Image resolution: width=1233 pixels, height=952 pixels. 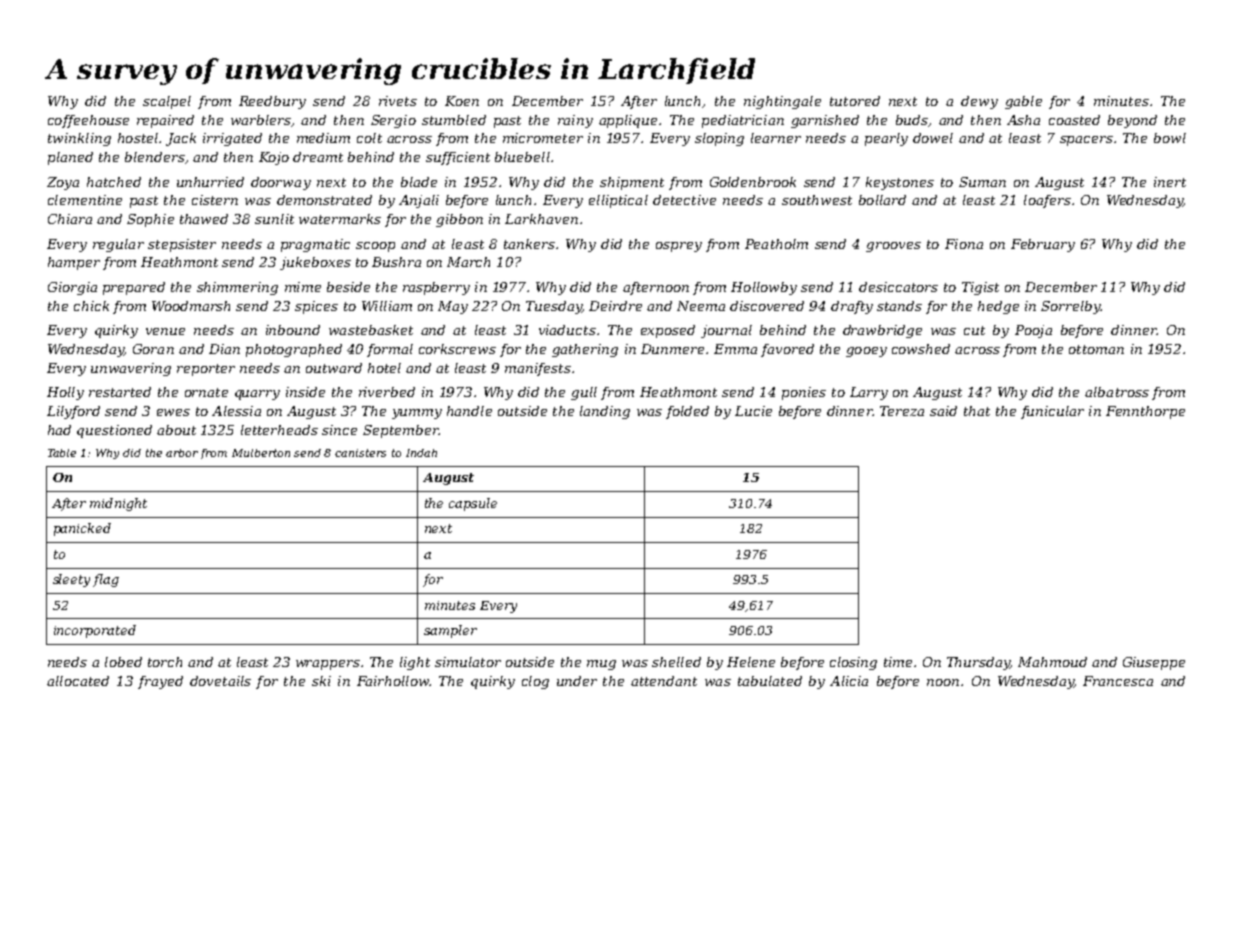 What do you see at coordinates (782, 102) in the document?
I see `nightingale` at bounding box center [782, 102].
